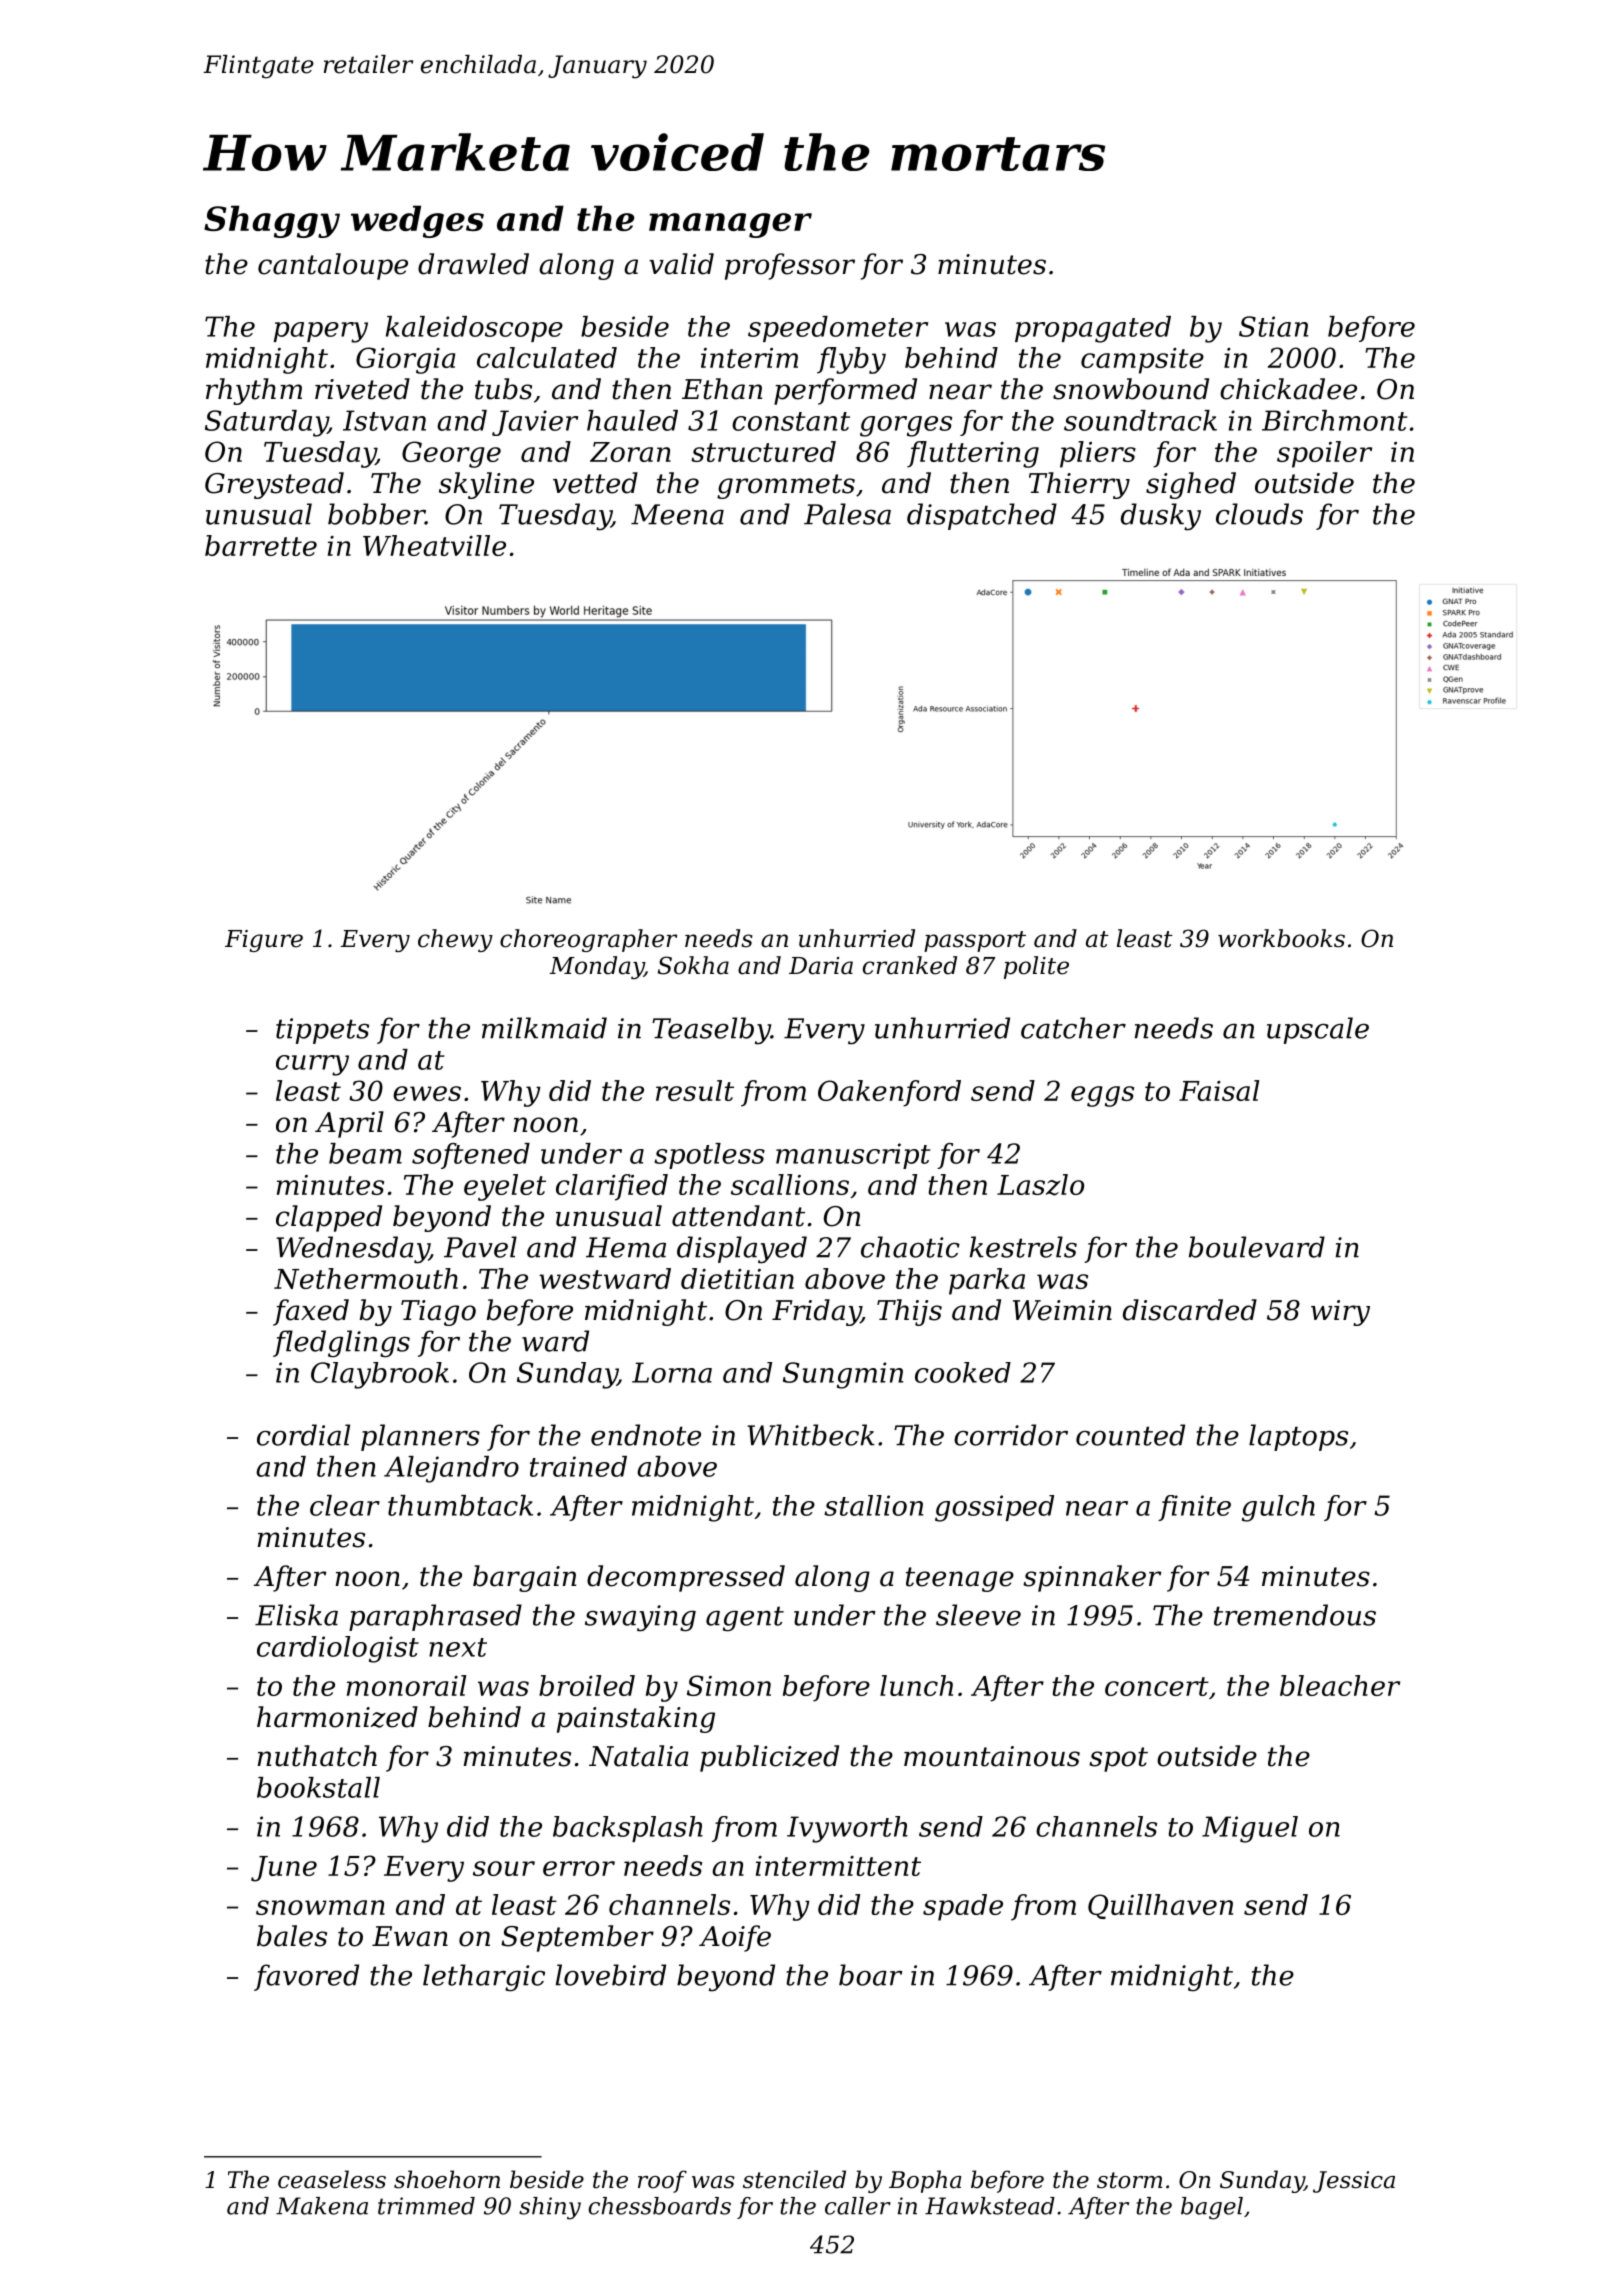 Image resolution: width=1620 pixels, height=2292 pixels. I want to click on Shaggy, so click(272, 221).
